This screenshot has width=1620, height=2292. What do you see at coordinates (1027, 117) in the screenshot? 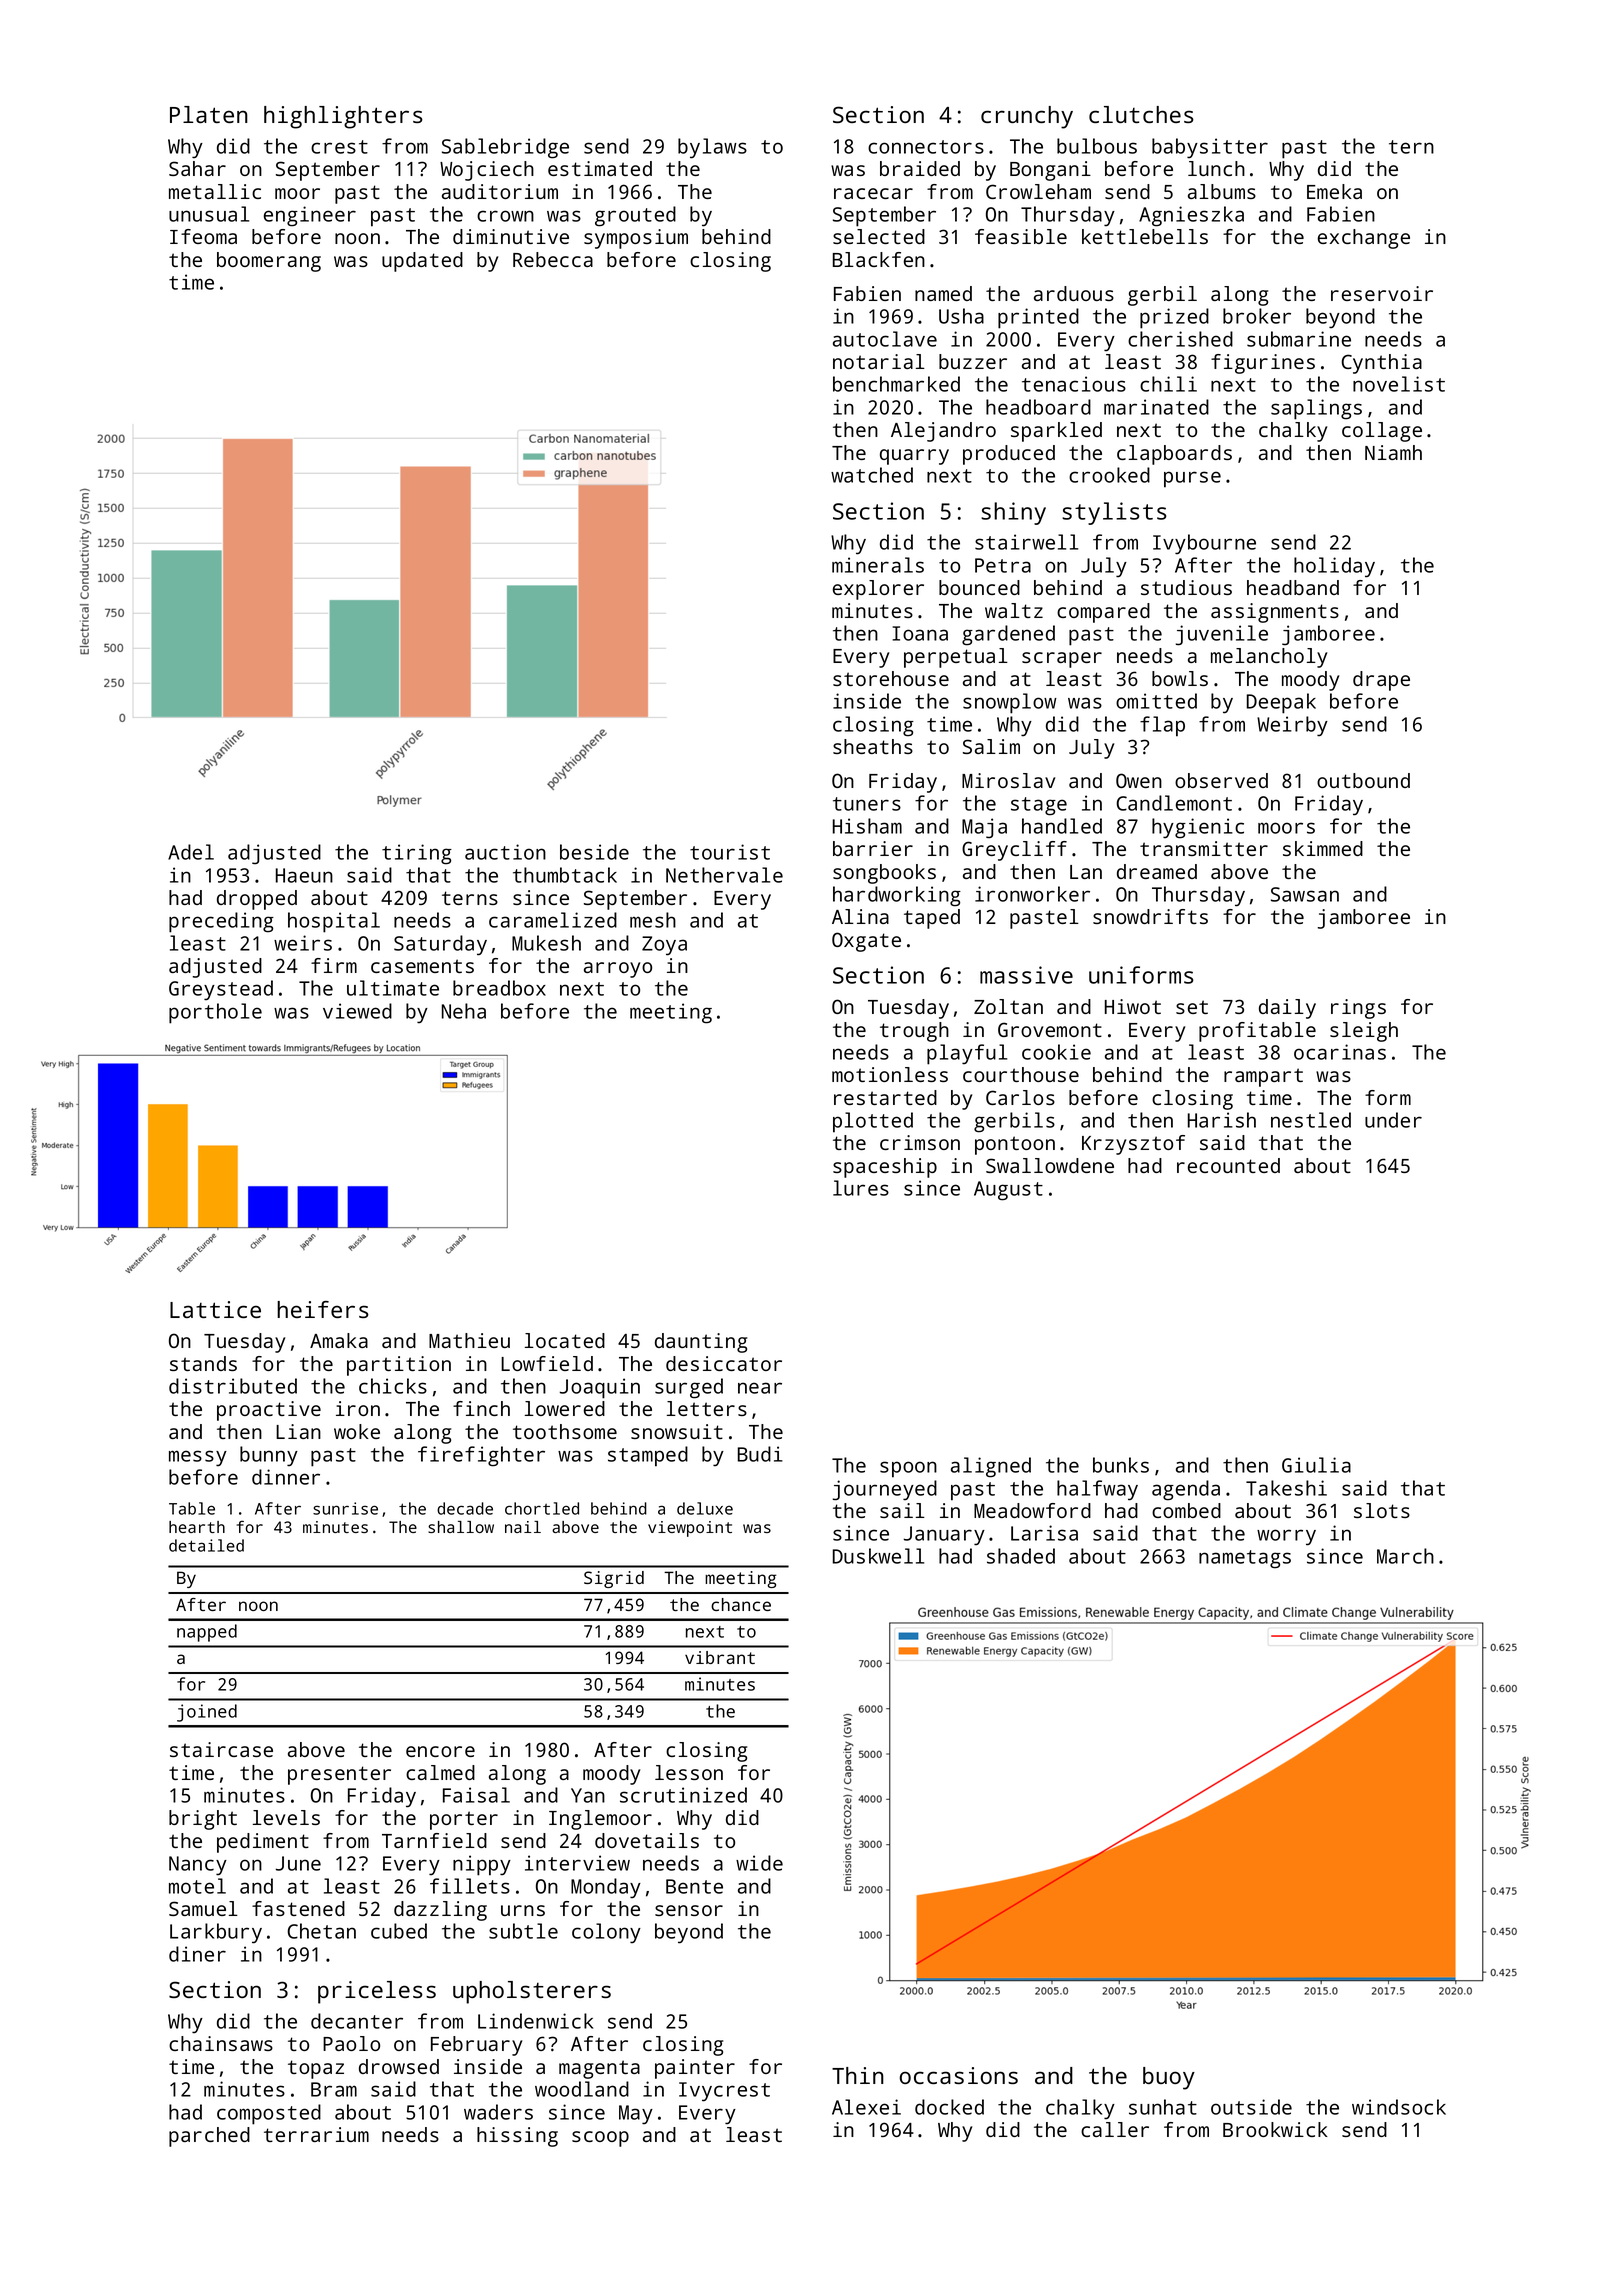
I see `crunchy` at bounding box center [1027, 117].
